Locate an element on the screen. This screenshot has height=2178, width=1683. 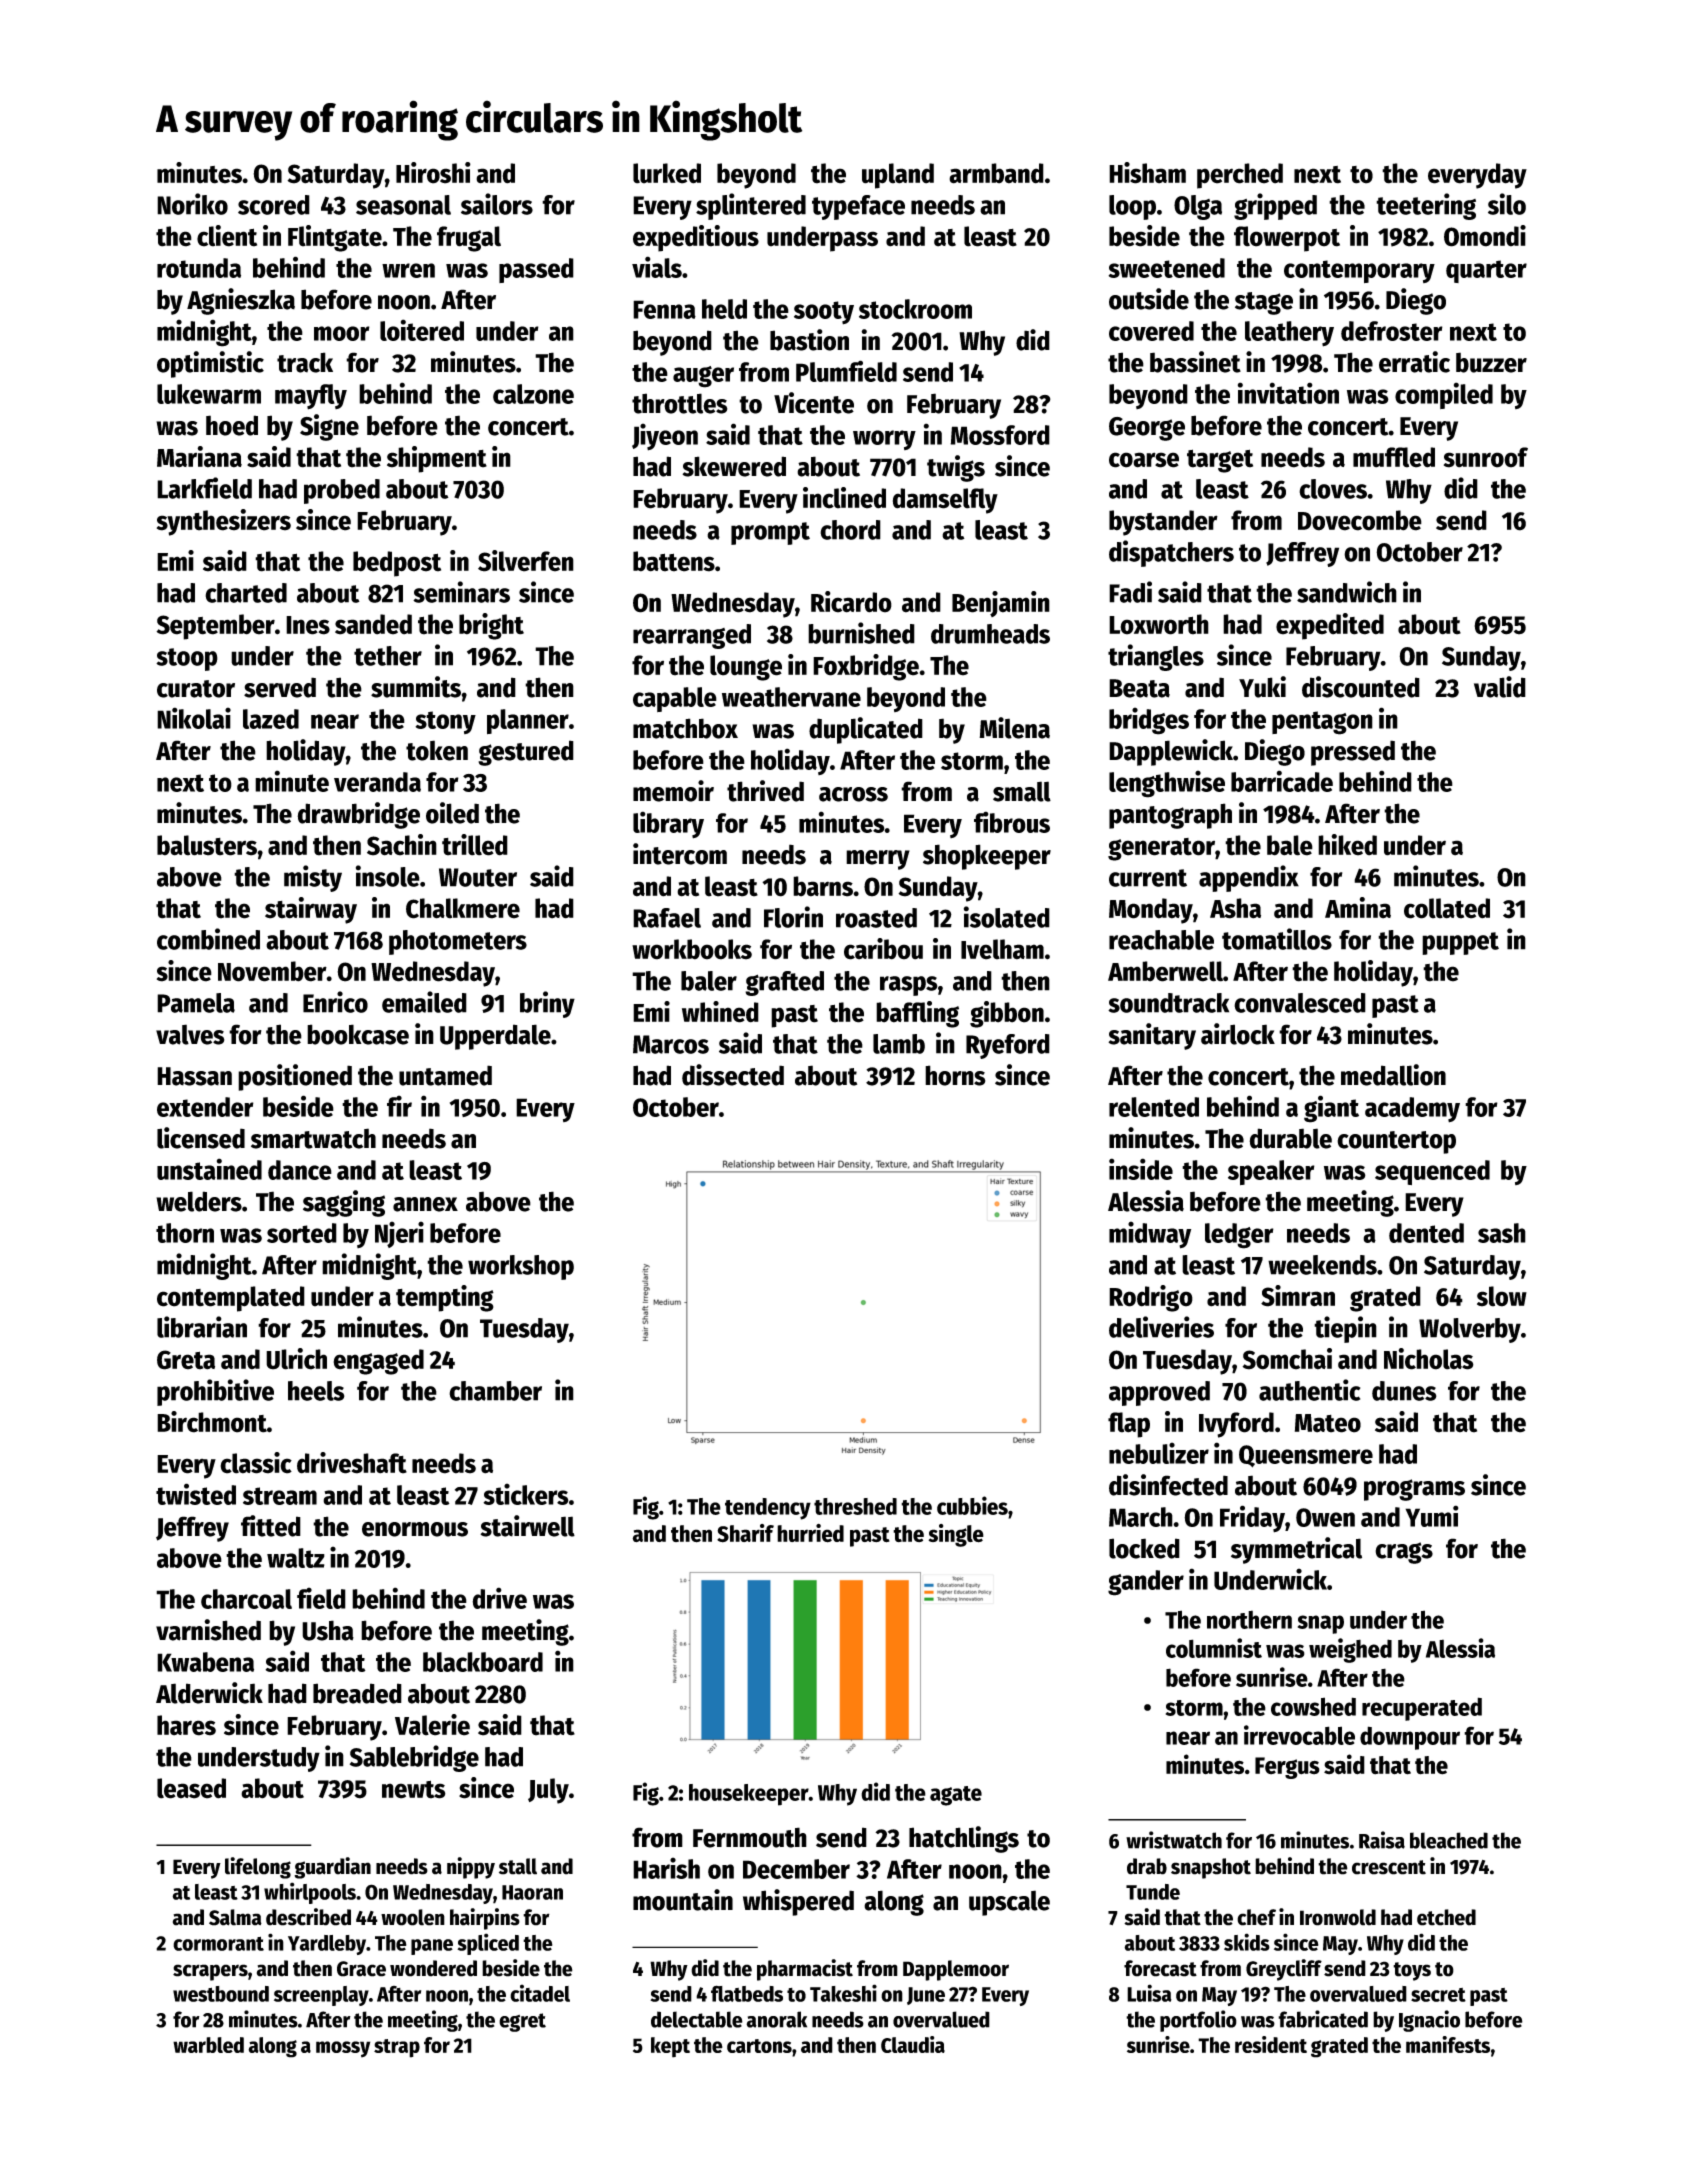
stockroom is located at coordinates (915, 309).
